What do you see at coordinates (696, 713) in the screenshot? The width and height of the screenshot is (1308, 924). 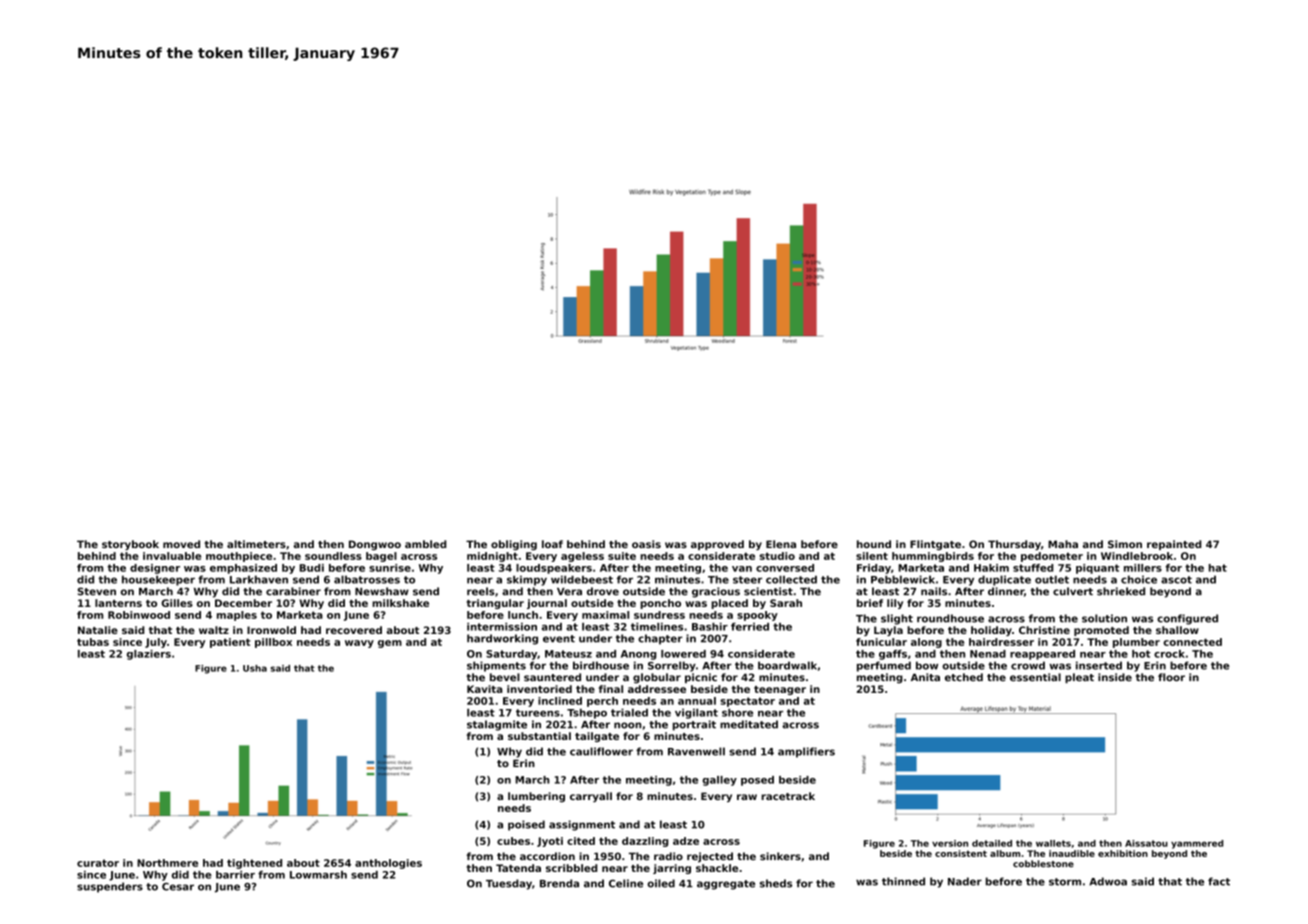 I see `vigilant` at bounding box center [696, 713].
